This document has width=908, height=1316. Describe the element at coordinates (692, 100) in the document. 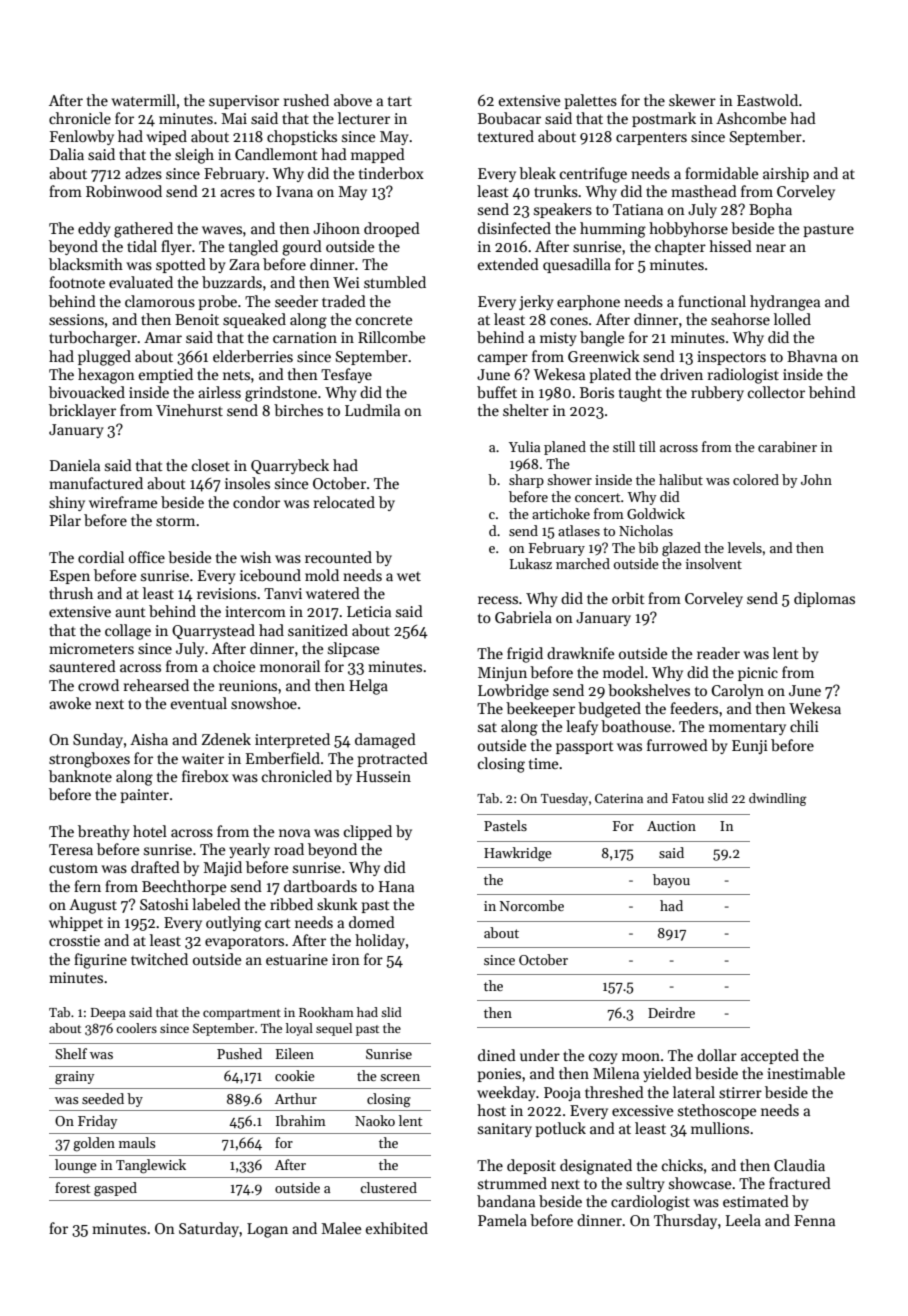

I see `skewer` at that location.
